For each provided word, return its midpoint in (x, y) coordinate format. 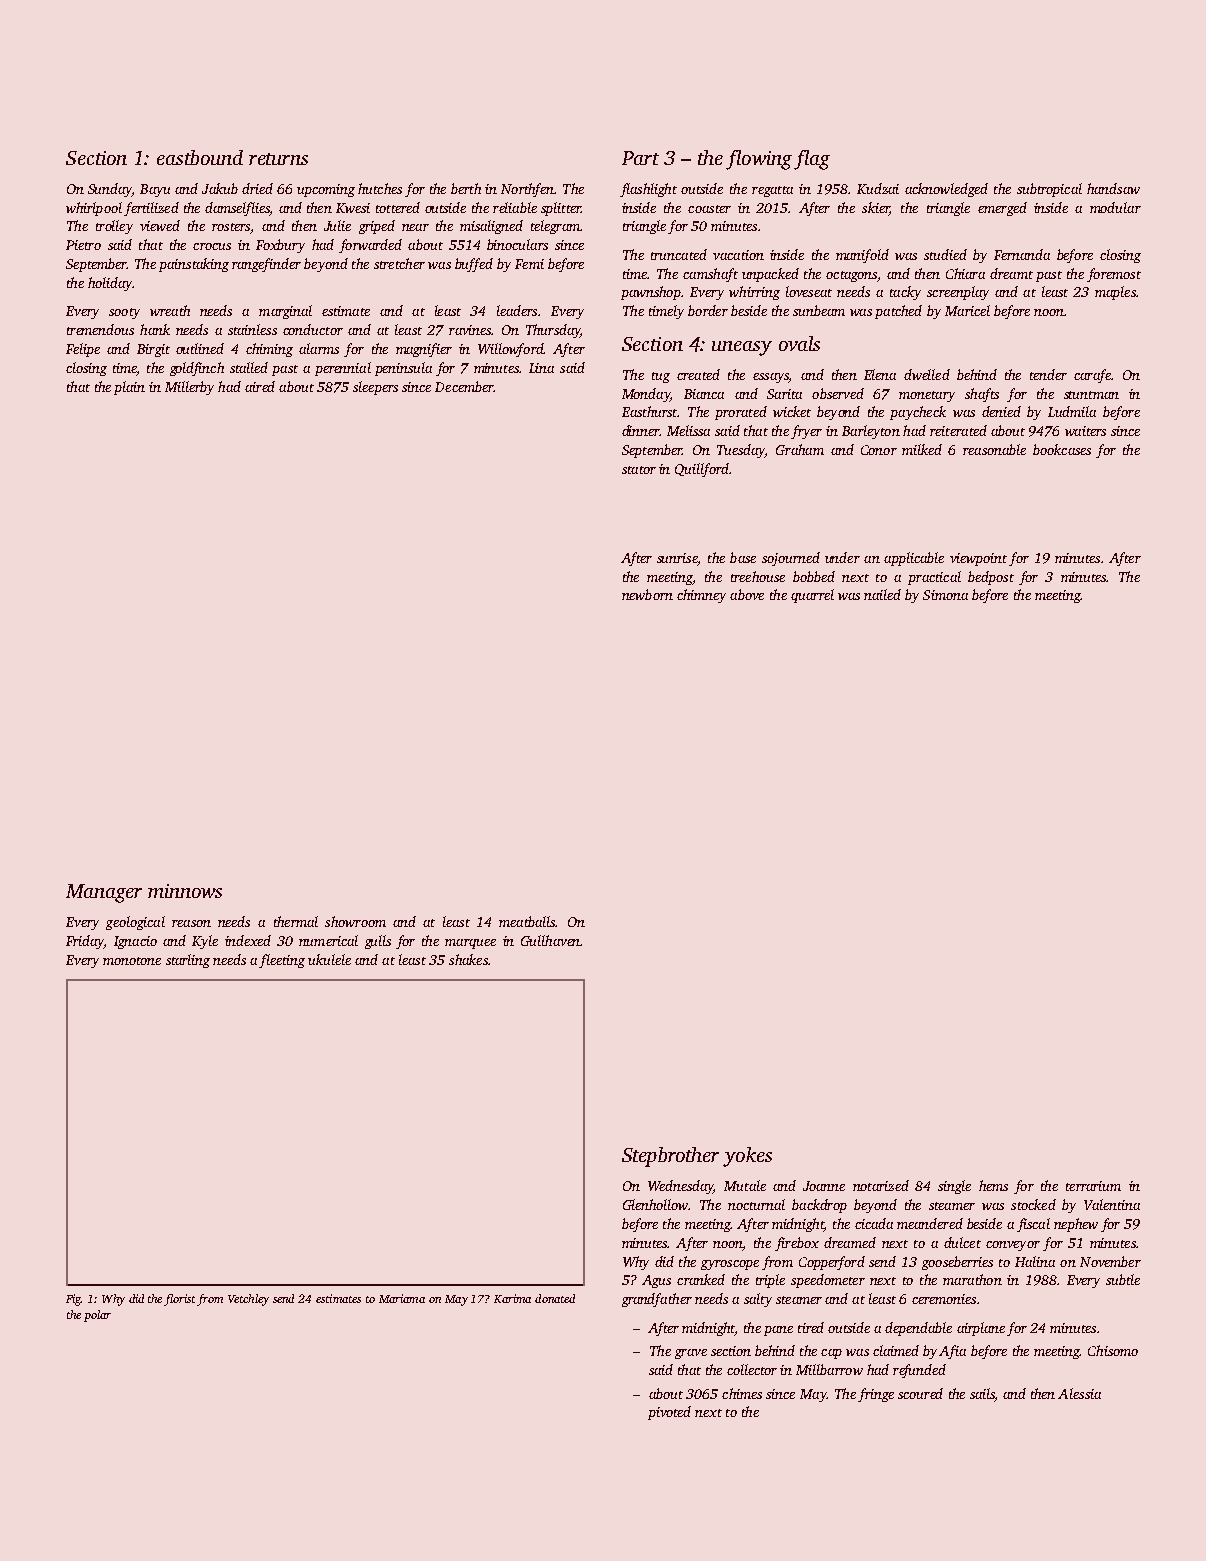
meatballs (527, 921)
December (464, 386)
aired (260, 386)
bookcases (1062, 449)
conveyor (1013, 1246)
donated (555, 1298)
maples (1115, 293)
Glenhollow (655, 1204)
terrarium (1093, 1186)
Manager (104, 893)
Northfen (527, 190)
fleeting (282, 961)
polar (97, 1316)
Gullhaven (550, 940)
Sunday (110, 190)
